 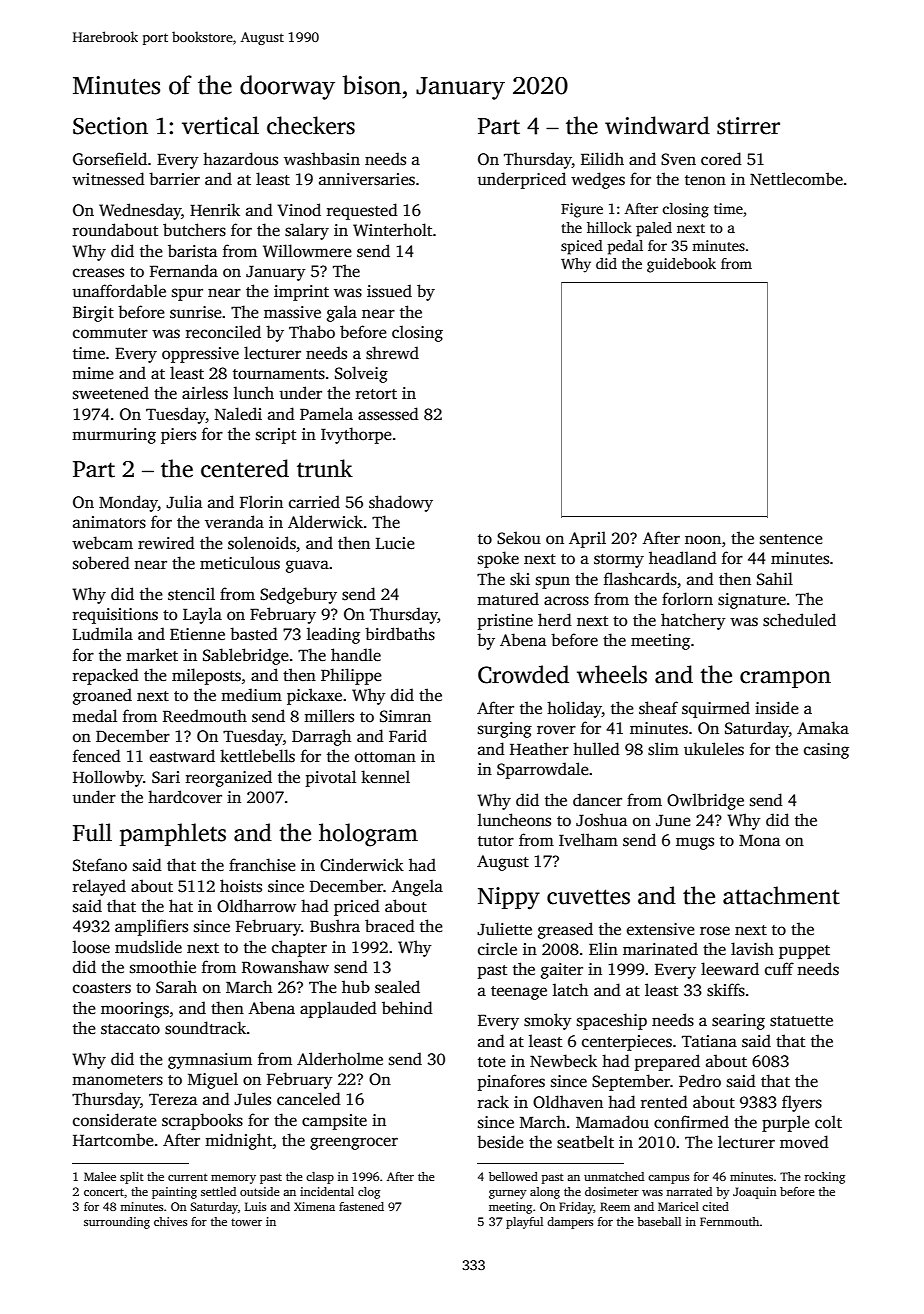 What do you see at coordinates (220, 125) in the page?
I see `vertical` at bounding box center [220, 125].
